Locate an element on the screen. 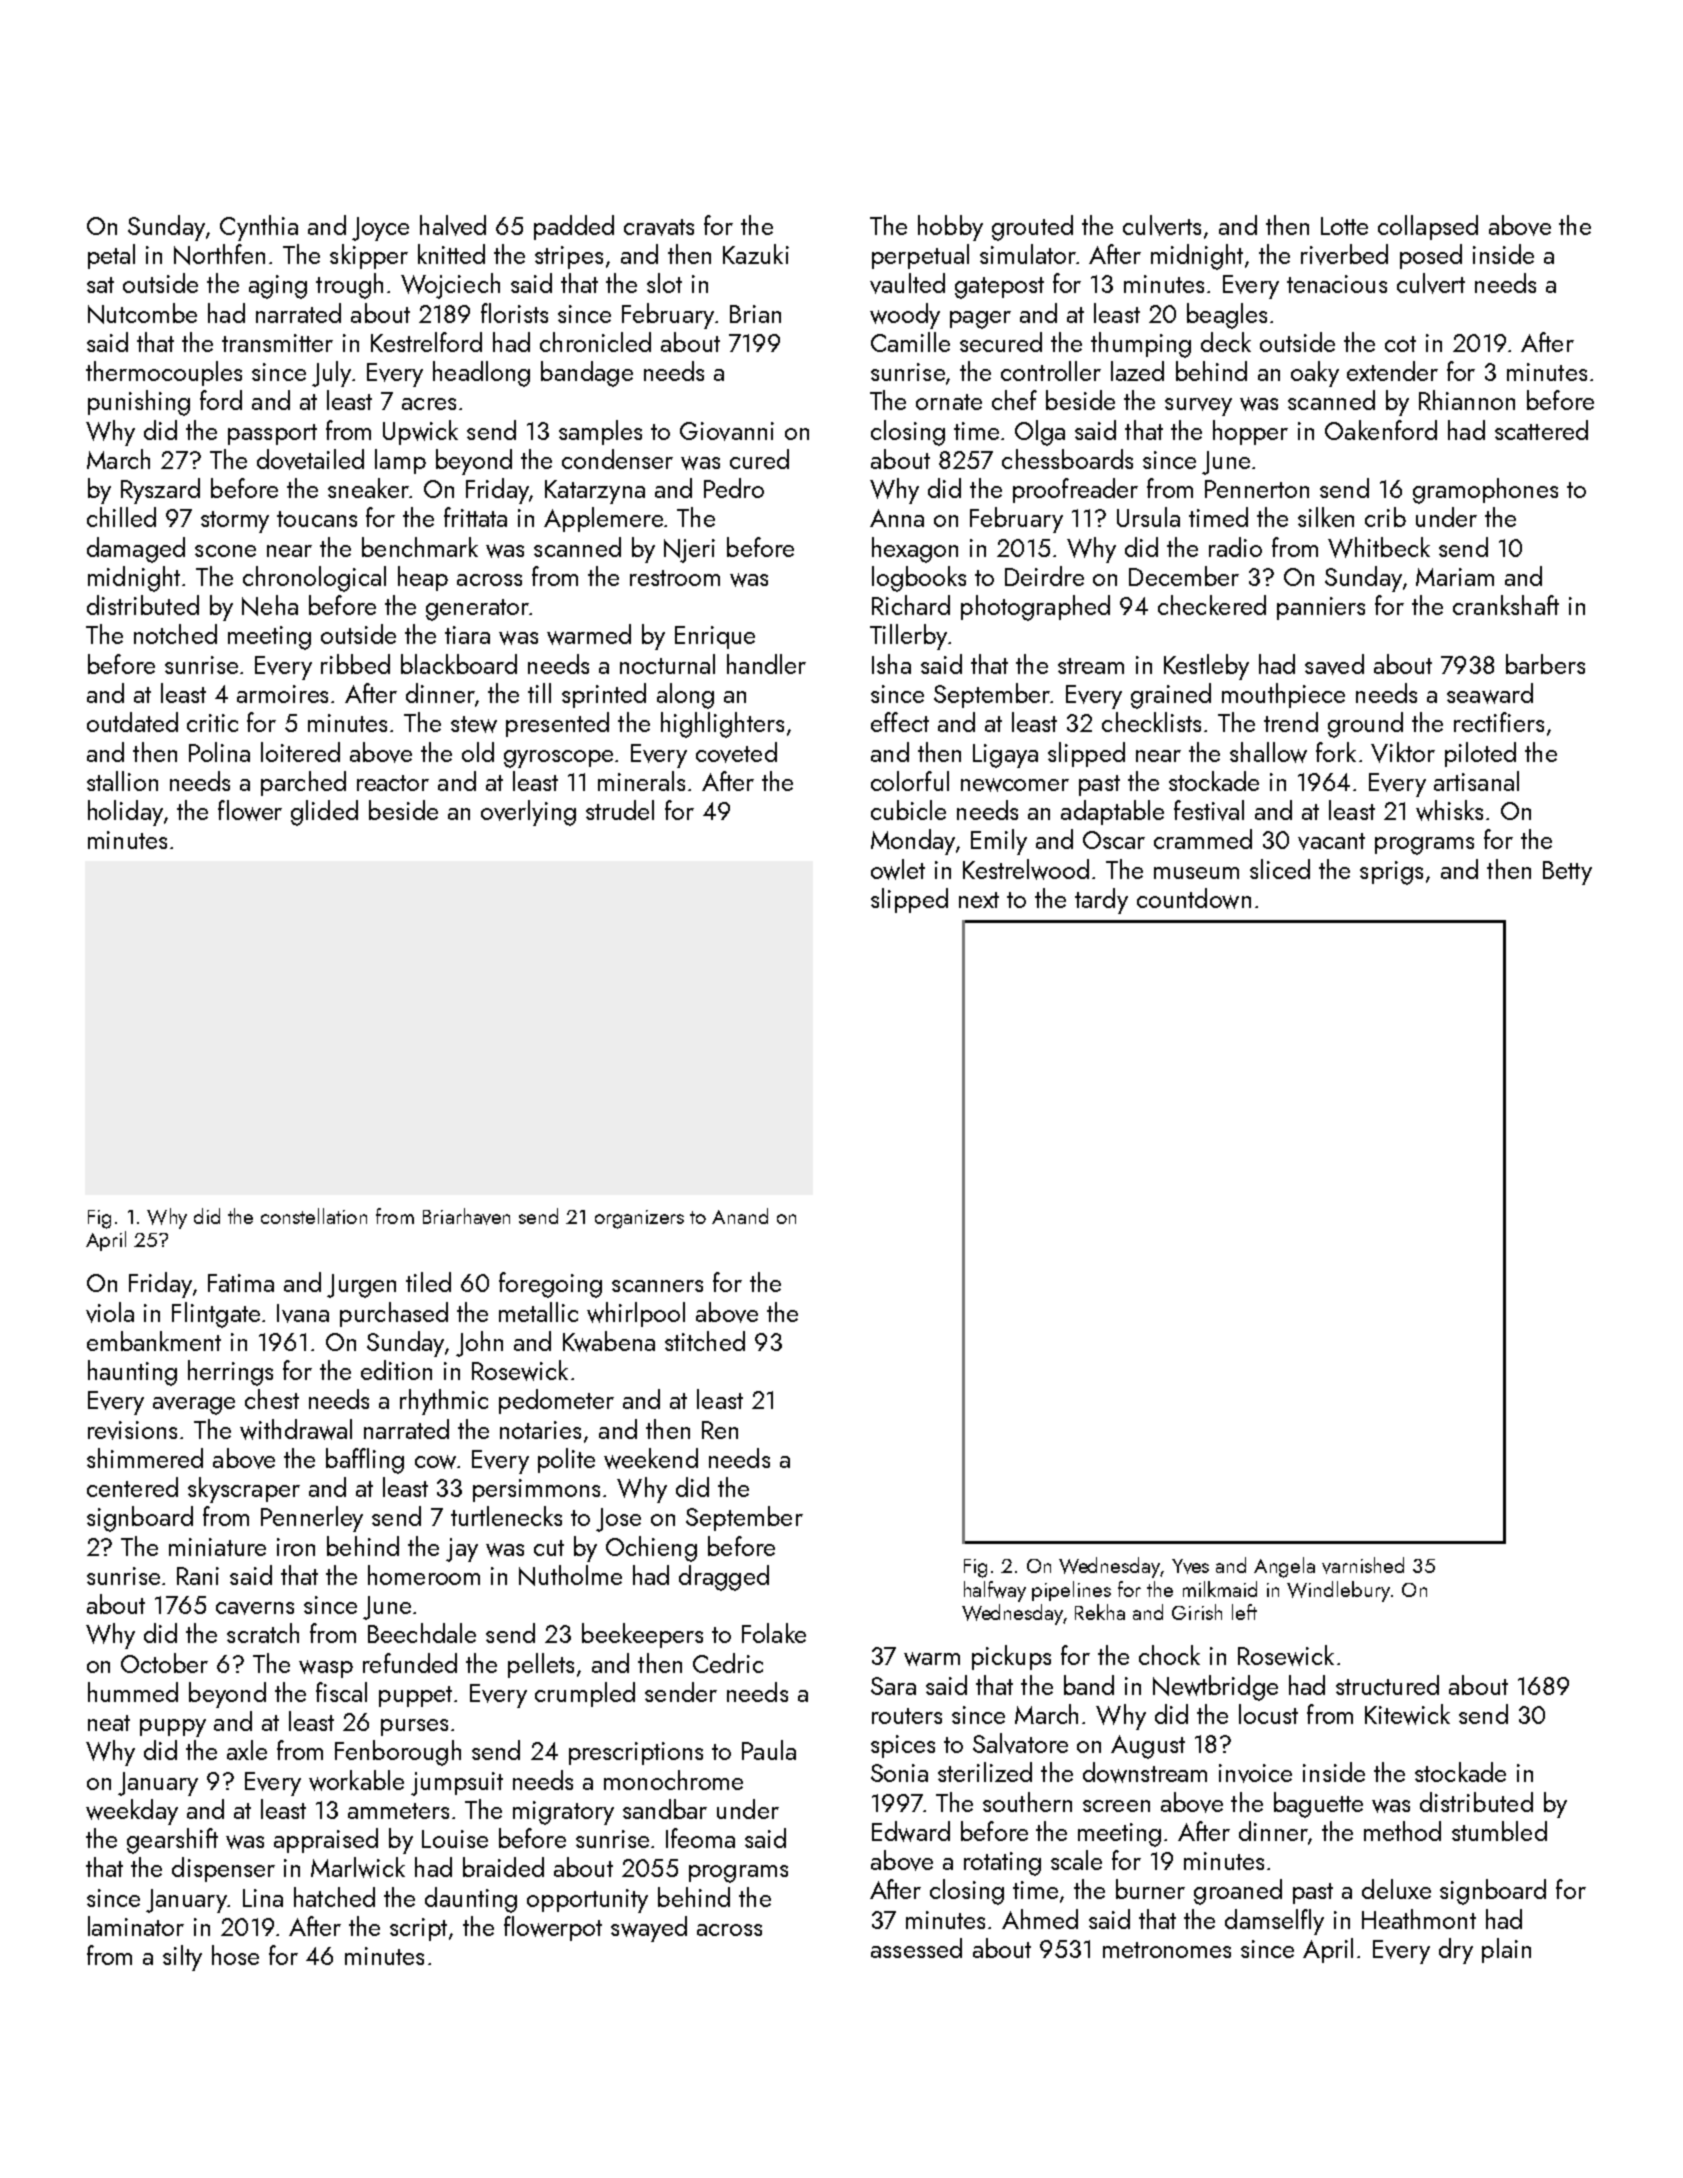 This screenshot has width=1683, height=2178. varnished is located at coordinates (1363, 1565).
